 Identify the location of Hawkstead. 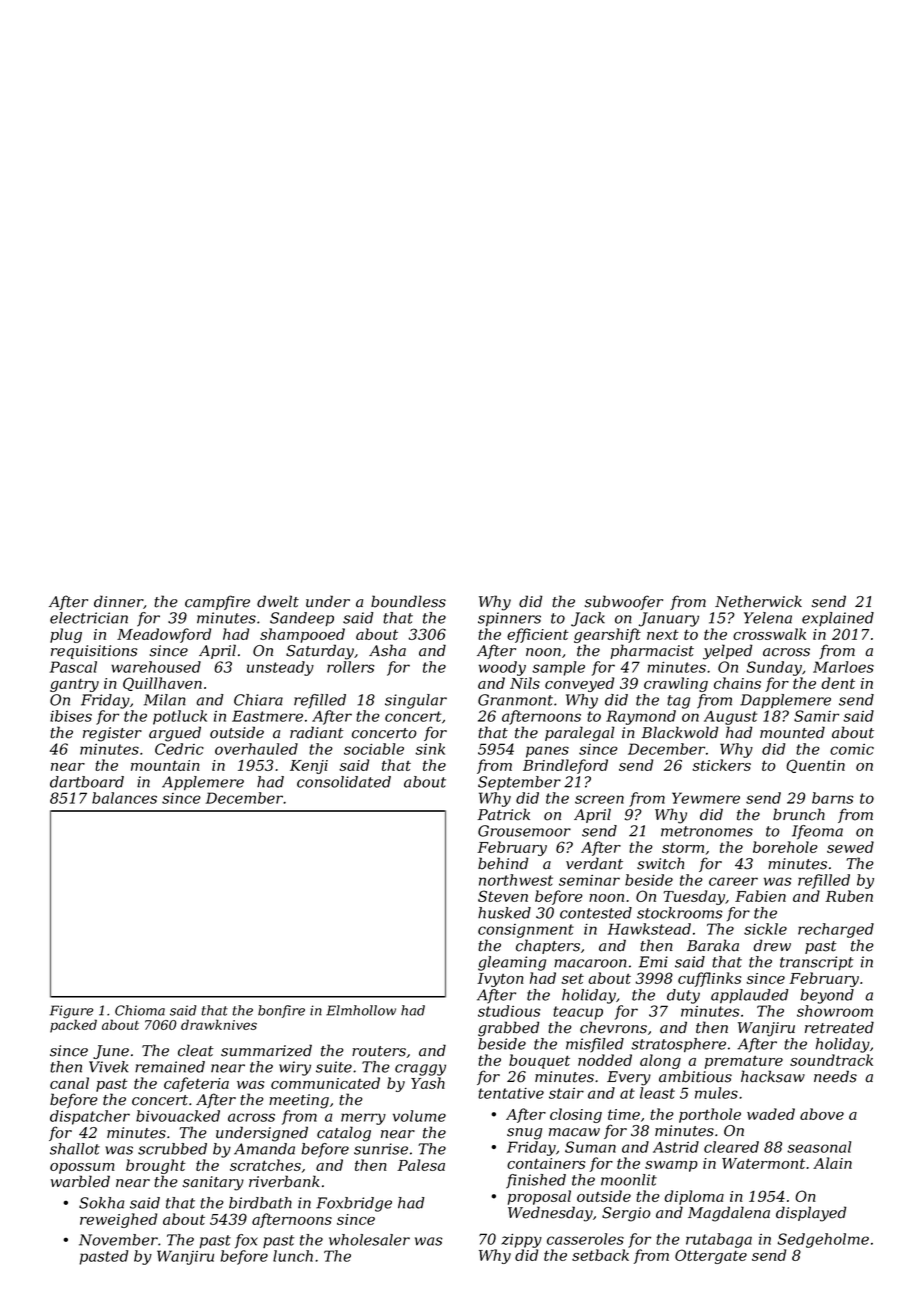
(649, 929).
